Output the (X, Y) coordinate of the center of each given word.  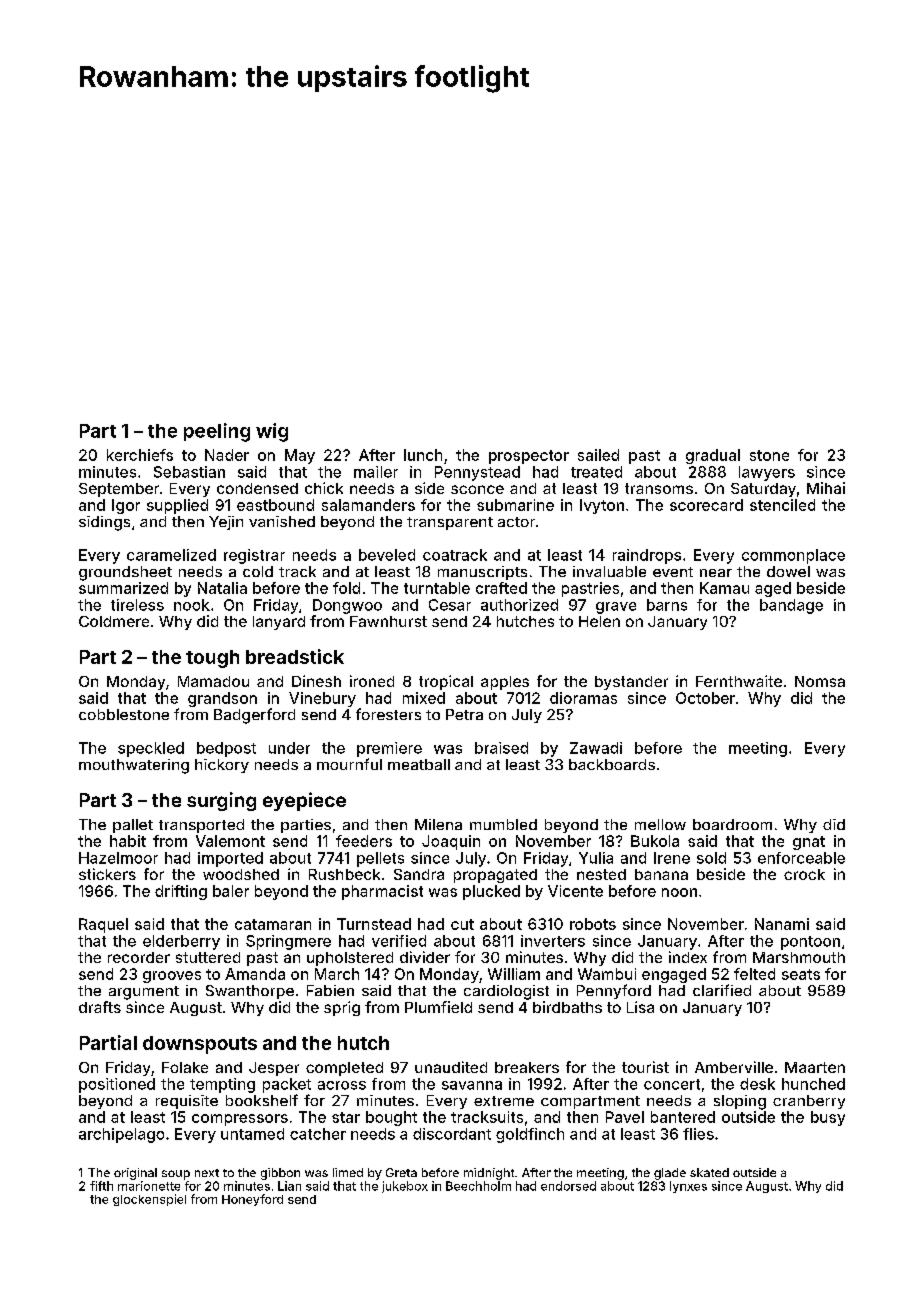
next (207, 1173)
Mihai (826, 488)
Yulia (596, 858)
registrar (254, 556)
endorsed (568, 1186)
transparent (450, 523)
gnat (809, 843)
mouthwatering (134, 766)
